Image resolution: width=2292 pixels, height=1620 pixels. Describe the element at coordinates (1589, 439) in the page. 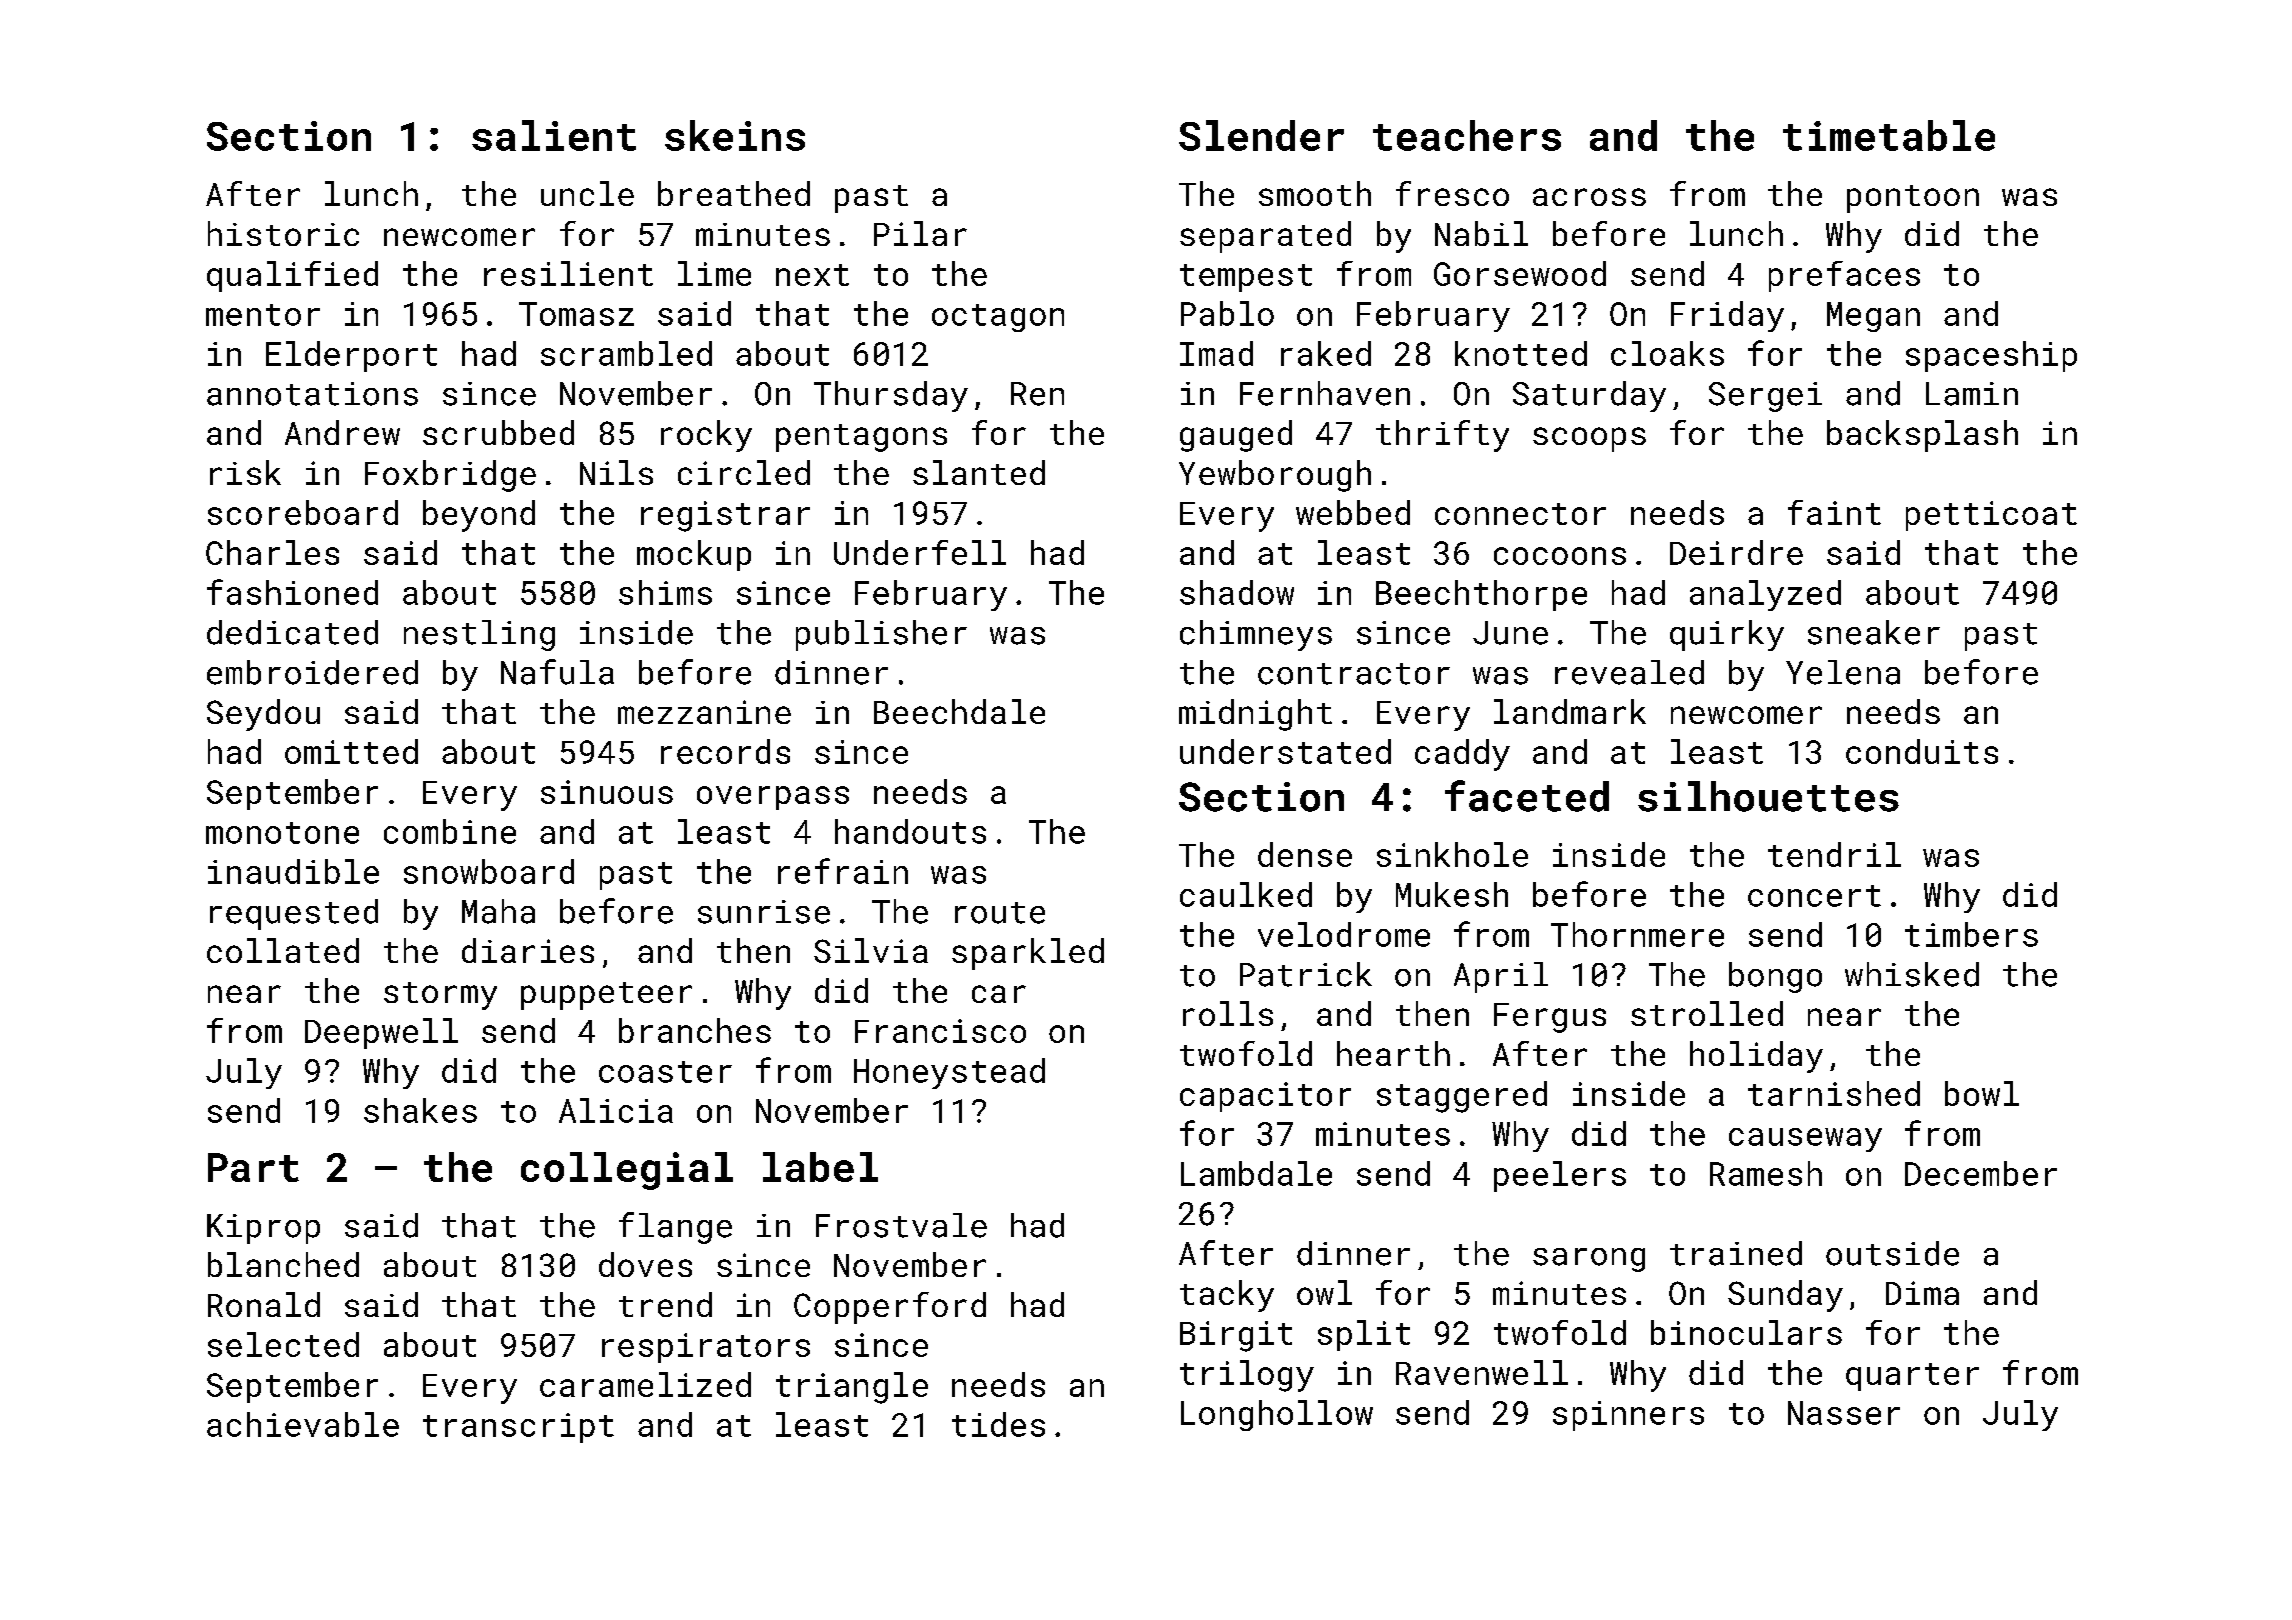

I see `scoops` at that location.
